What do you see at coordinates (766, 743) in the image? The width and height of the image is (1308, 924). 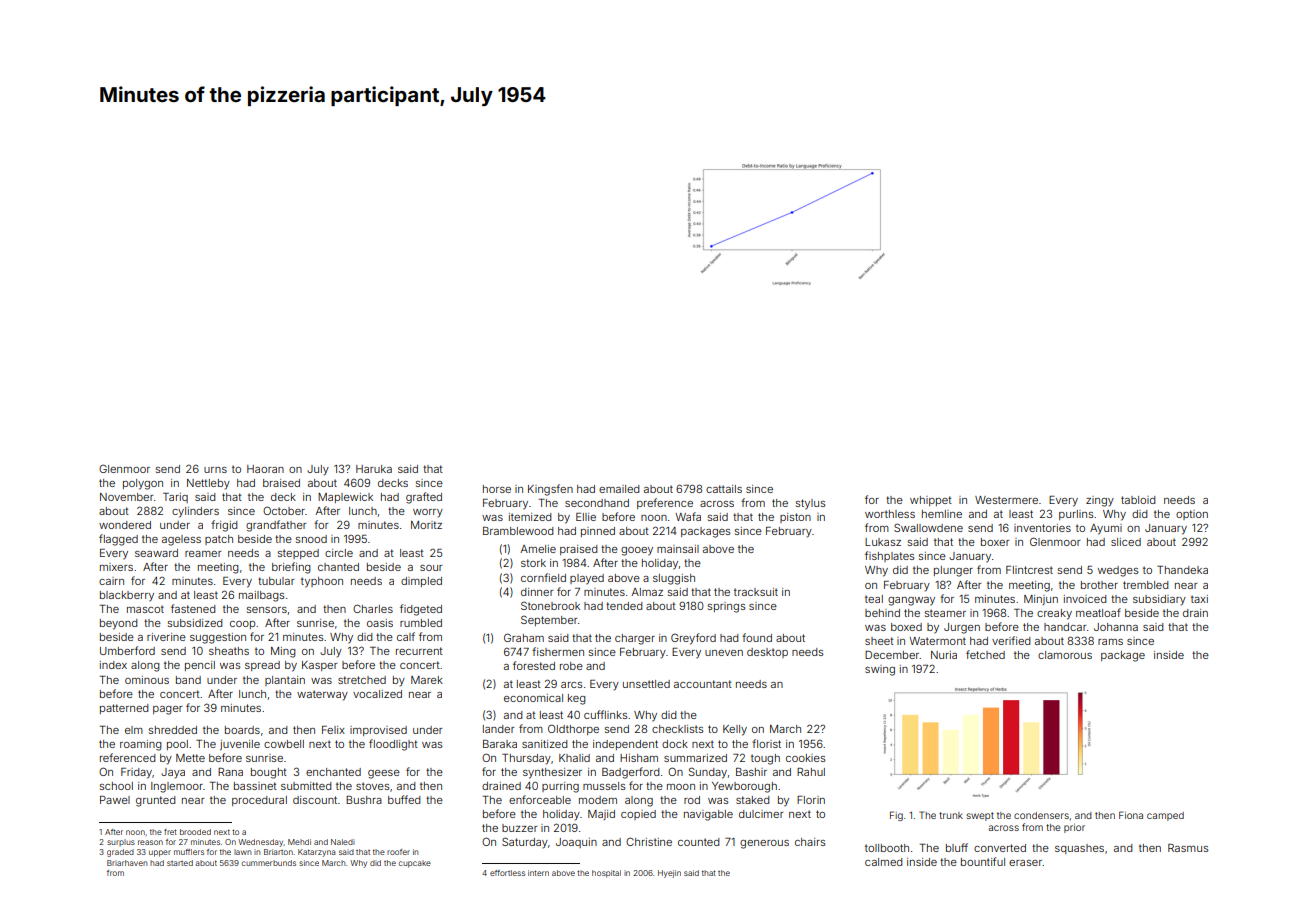 I see `florist` at bounding box center [766, 743].
